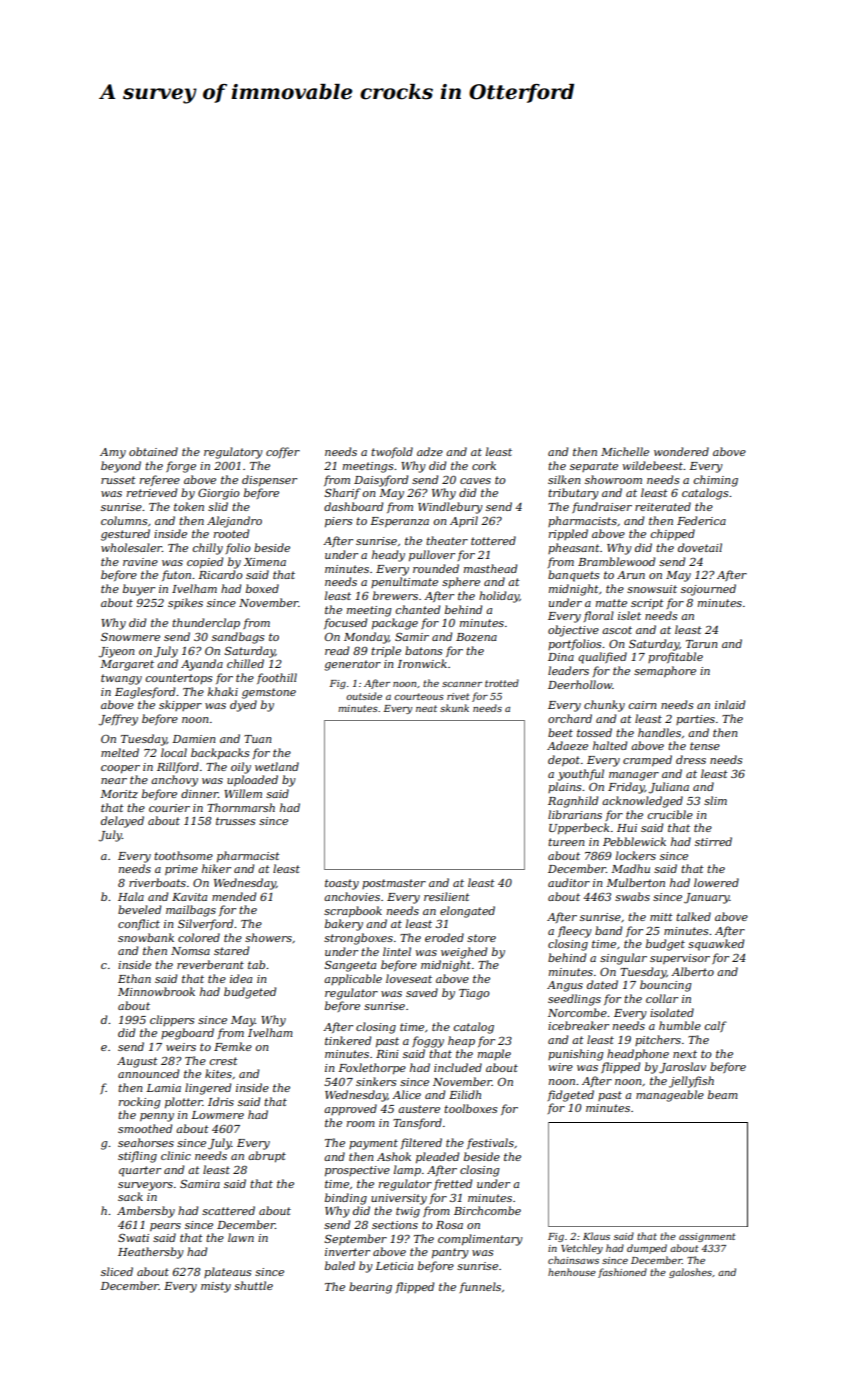 This screenshot has height=1400, width=849. Describe the element at coordinates (701, 520) in the screenshot. I see `Federica` at that location.
